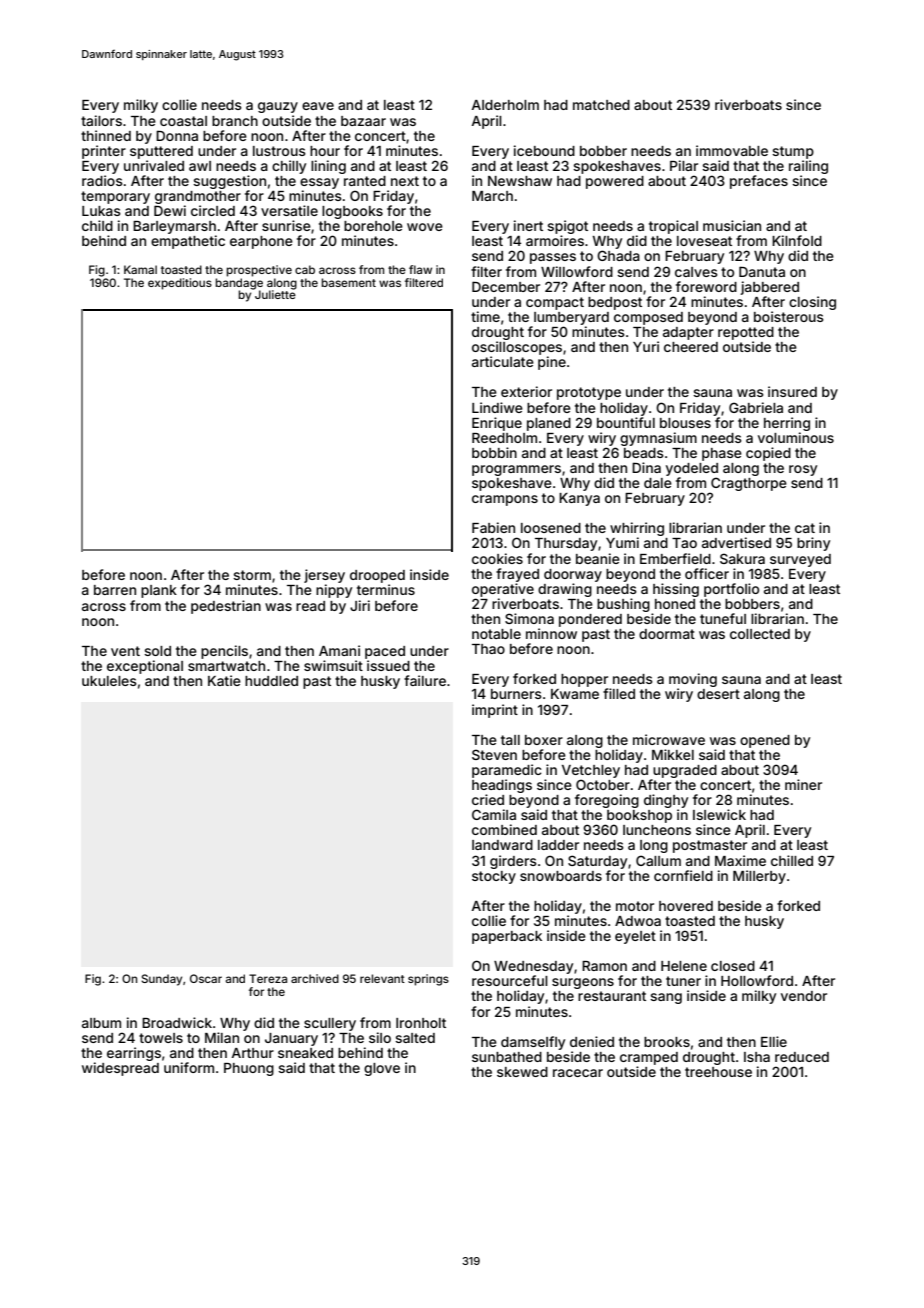 The width and height of the document is (924, 1308). Describe the element at coordinates (522, 1072) in the document. I see `skewed` at that location.
